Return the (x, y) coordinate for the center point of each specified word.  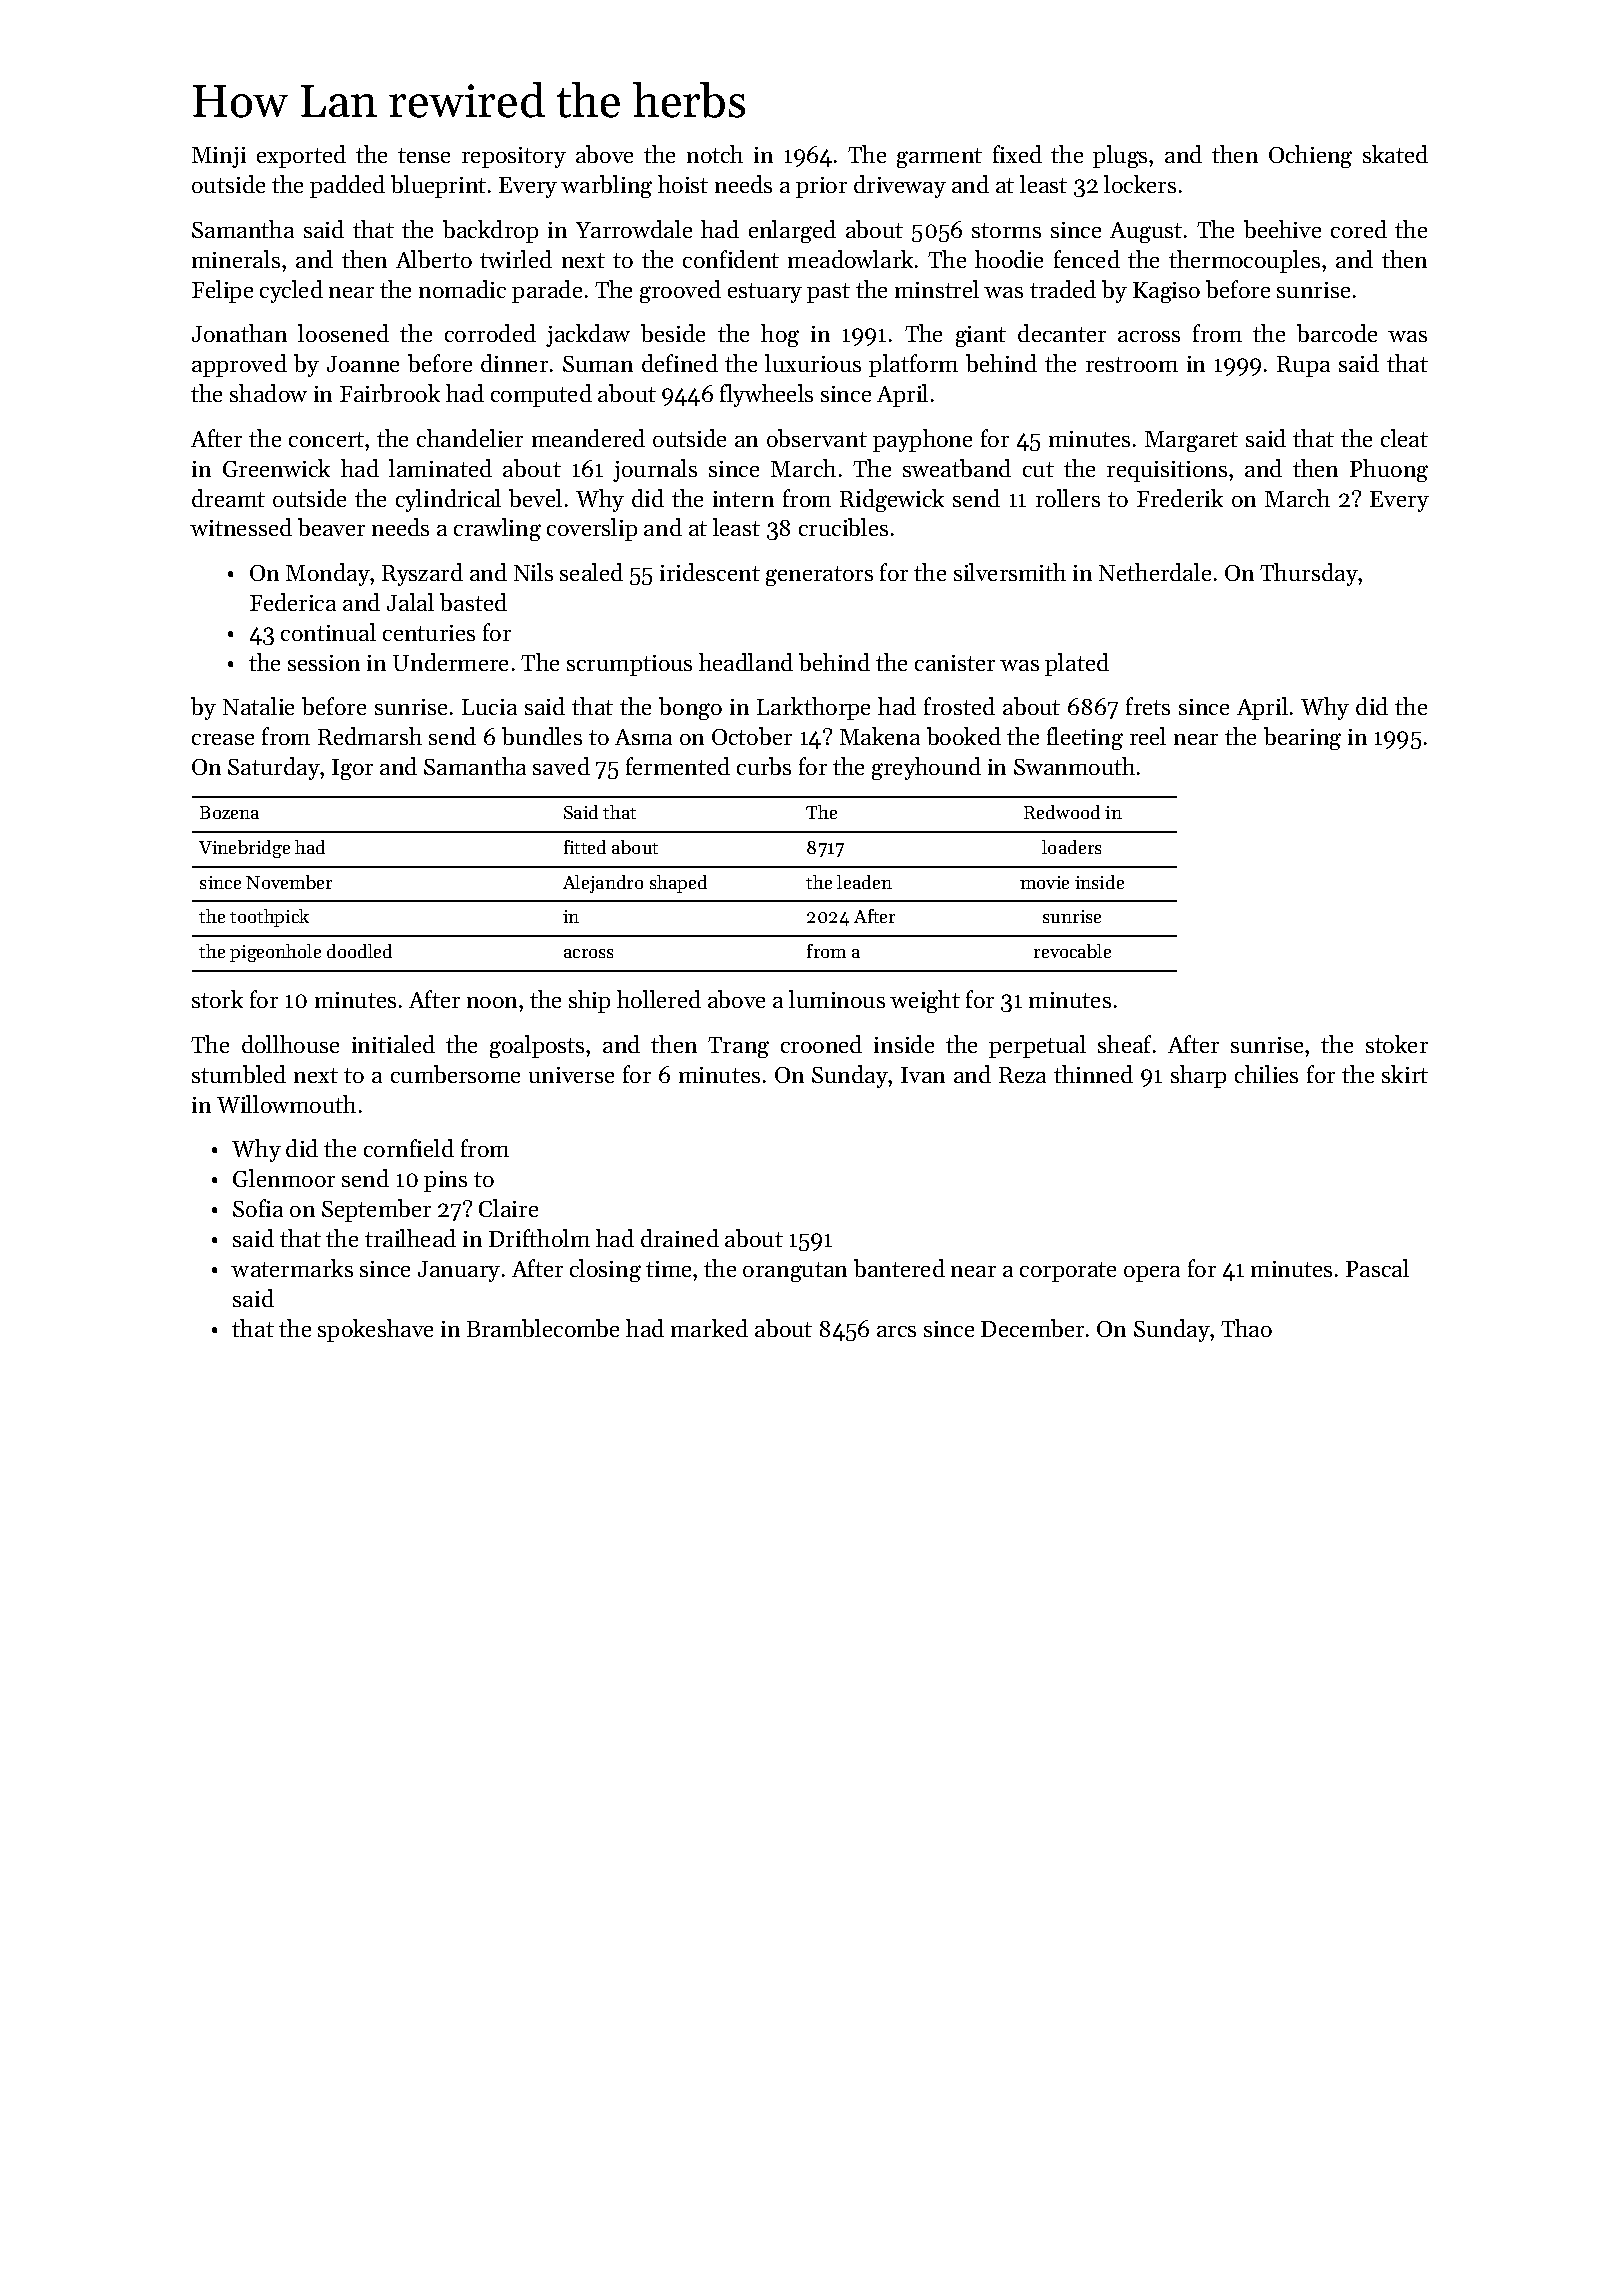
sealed (591, 572)
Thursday (1309, 574)
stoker (1397, 1044)
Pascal (1377, 1268)
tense (424, 155)
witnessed (241, 527)
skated (1395, 154)
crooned (821, 1044)
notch (715, 154)
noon (492, 1002)
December (1032, 1328)
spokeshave (375, 1330)
